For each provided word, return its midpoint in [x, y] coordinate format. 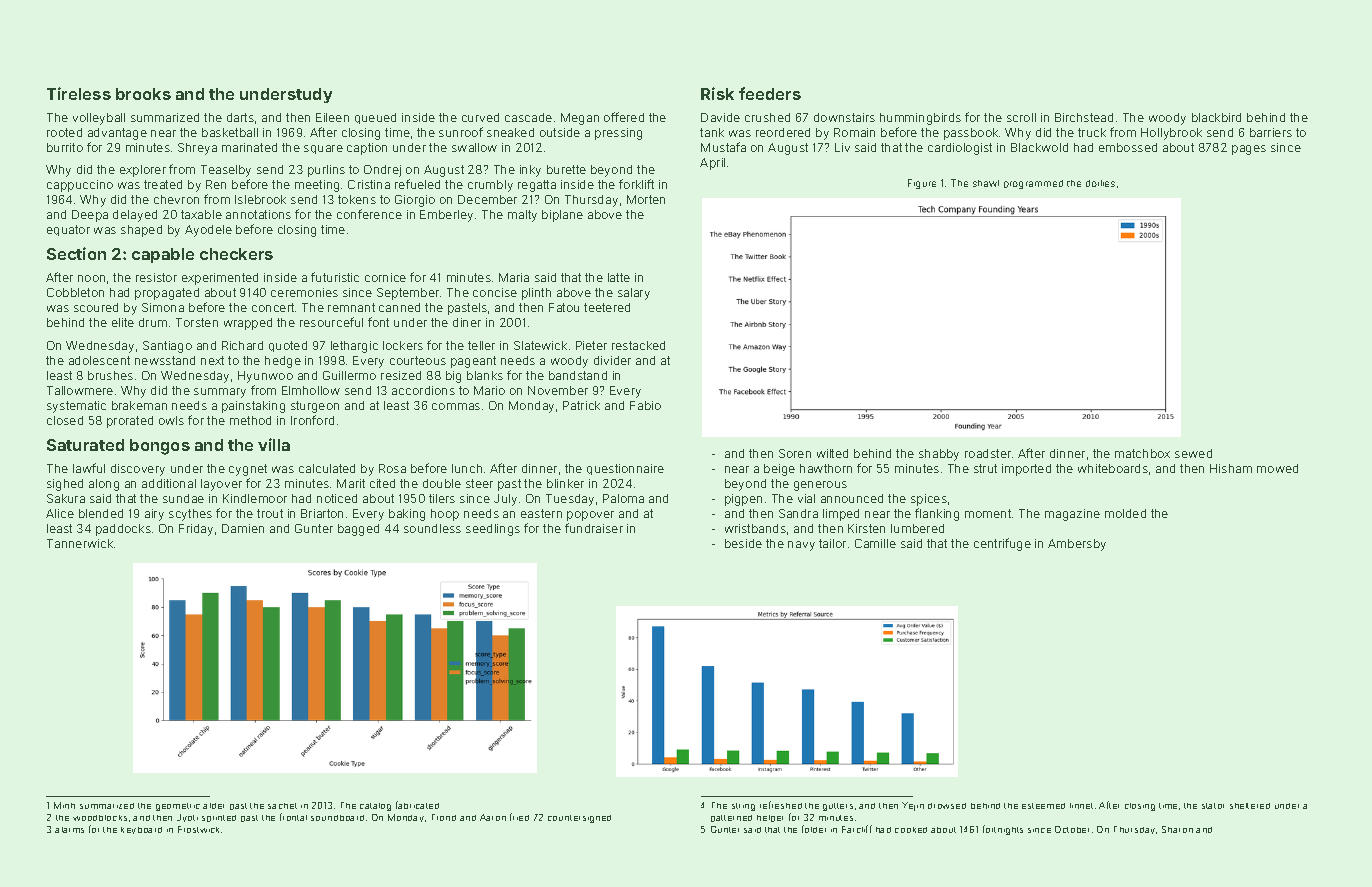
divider [612, 360]
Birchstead [1084, 117]
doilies [1100, 183]
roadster [988, 453]
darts [240, 117]
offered [624, 117]
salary [634, 294]
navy [801, 546]
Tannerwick [80, 543]
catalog [375, 807]
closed [65, 420]
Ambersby [1077, 545]
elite [123, 322]
